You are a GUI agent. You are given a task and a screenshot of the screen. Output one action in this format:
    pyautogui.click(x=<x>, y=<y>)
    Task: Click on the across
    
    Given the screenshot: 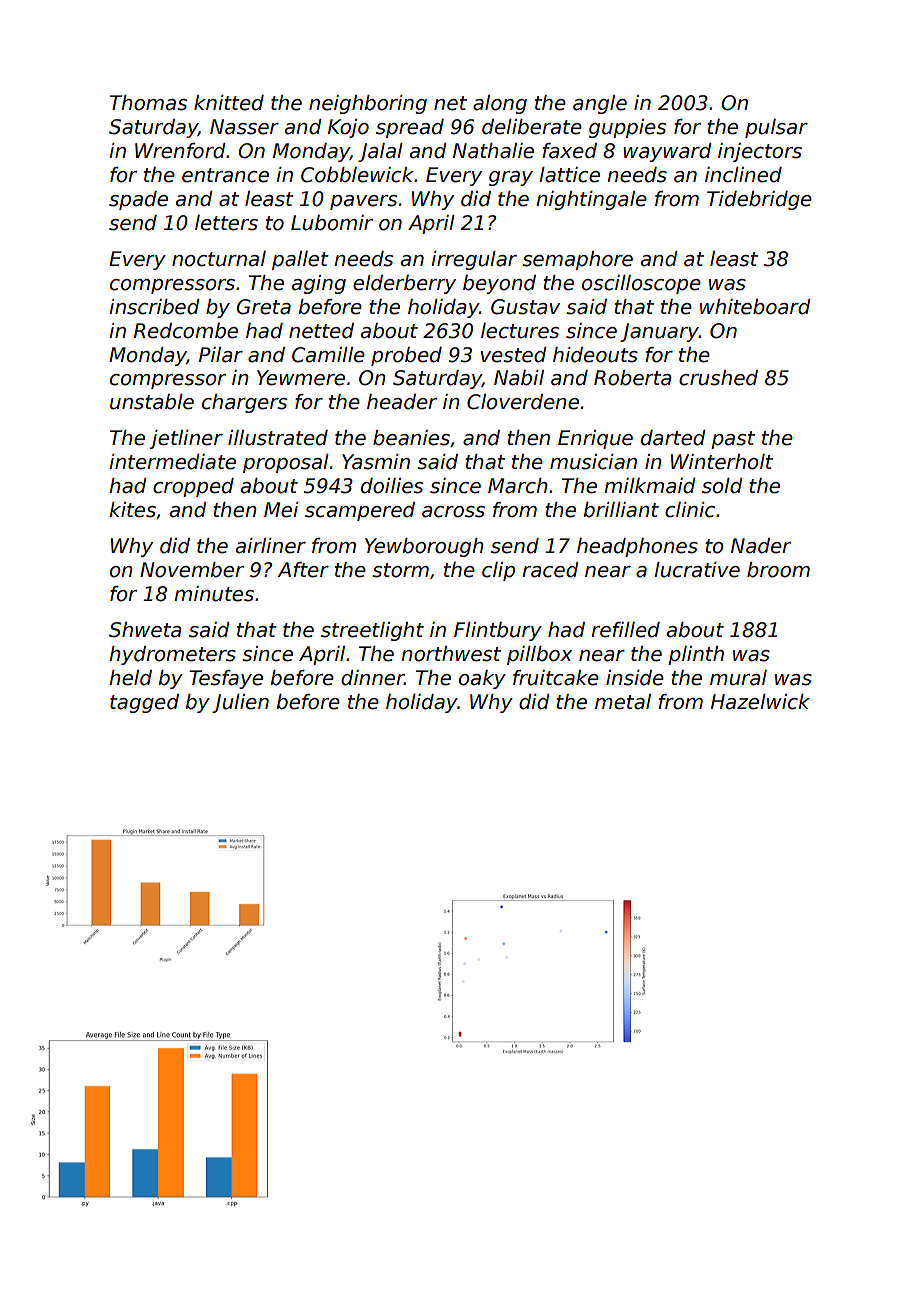 What is the action you would take?
    pyautogui.click(x=453, y=512)
